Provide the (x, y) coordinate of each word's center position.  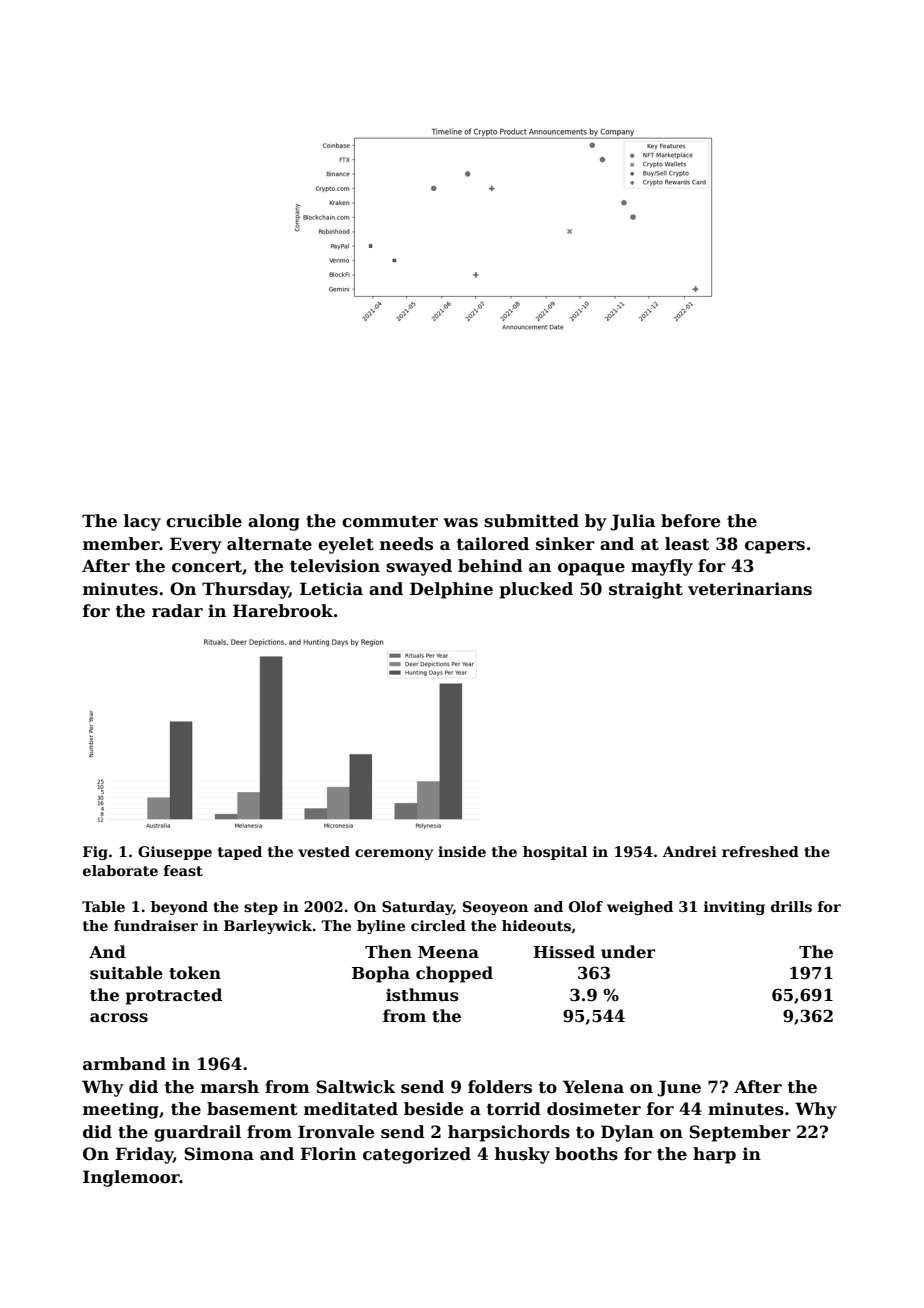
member (121, 544)
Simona (219, 1154)
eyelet (346, 545)
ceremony (394, 854)
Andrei (690, 851)
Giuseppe (175, 853)
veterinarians (750, 589)
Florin (328, 1154)
